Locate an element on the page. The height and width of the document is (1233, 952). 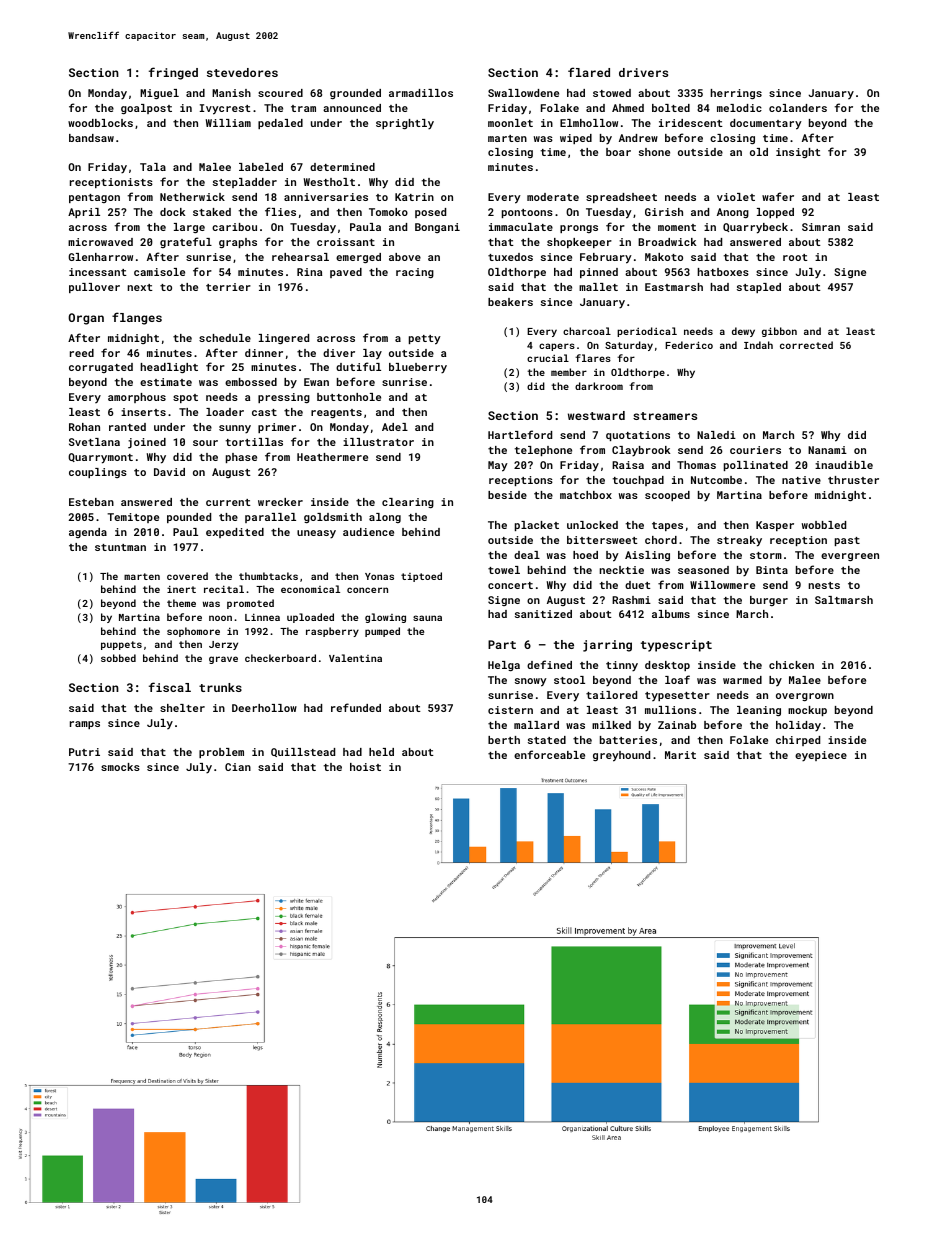
crucial is located at coordinates (548, 358).
